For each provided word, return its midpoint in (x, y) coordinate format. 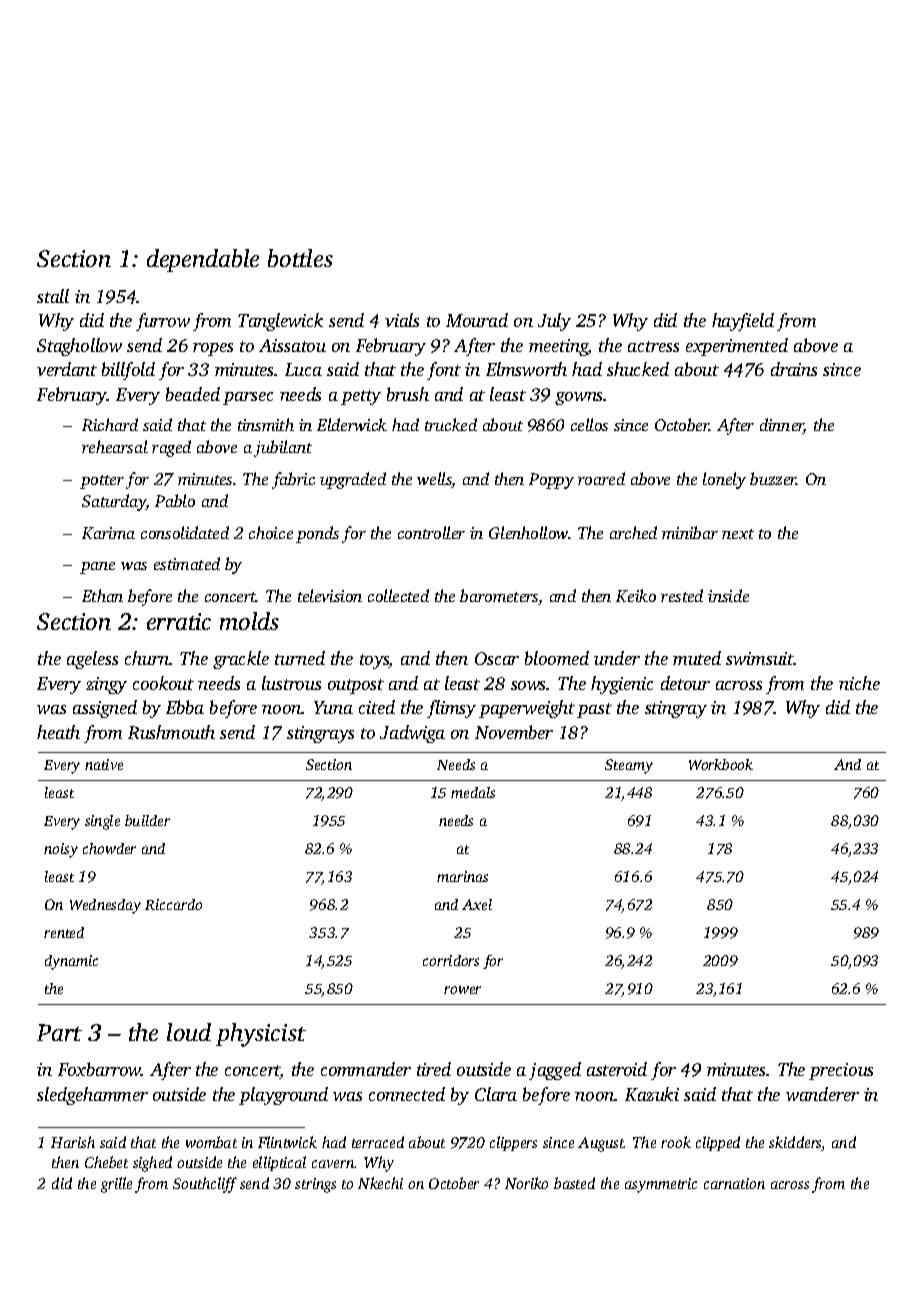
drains (794, 369)
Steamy (629, 766)
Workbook (721, 764)
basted (574, 1183)
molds (249, 621)
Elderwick (352, 424)
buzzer (773, 478)
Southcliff (205, 1185)
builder (147, 820)
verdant (67, 369)
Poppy (551, 481)
